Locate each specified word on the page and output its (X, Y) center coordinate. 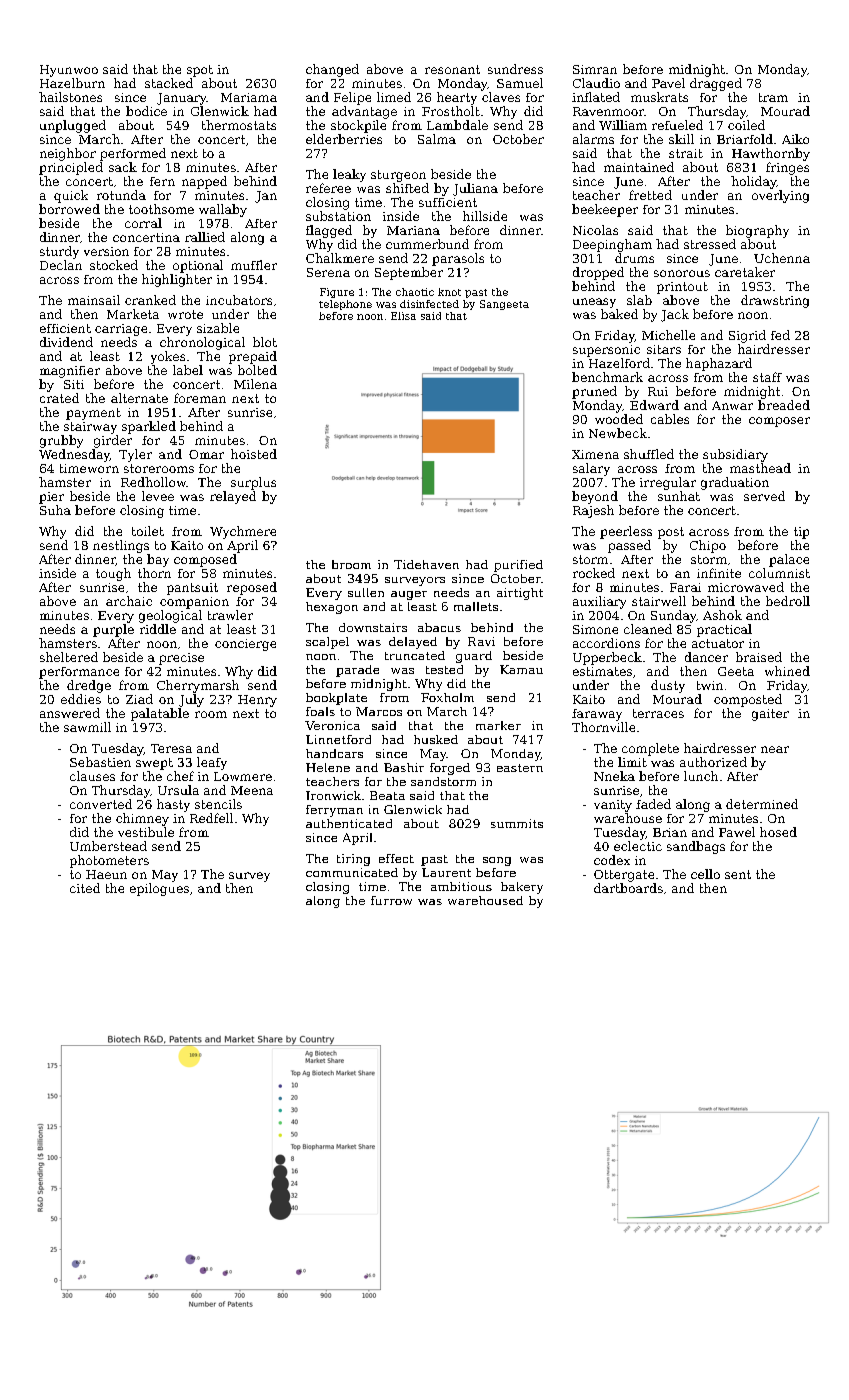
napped (204, 182)
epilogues (159, 889)
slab (639, 300)
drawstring (775, 301)
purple (113, 630)
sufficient (448, 202)
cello (705, 874)
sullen (366, 592)
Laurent (446, 872)
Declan (61, 265)
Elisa (403, 316)
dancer (706, 657)
